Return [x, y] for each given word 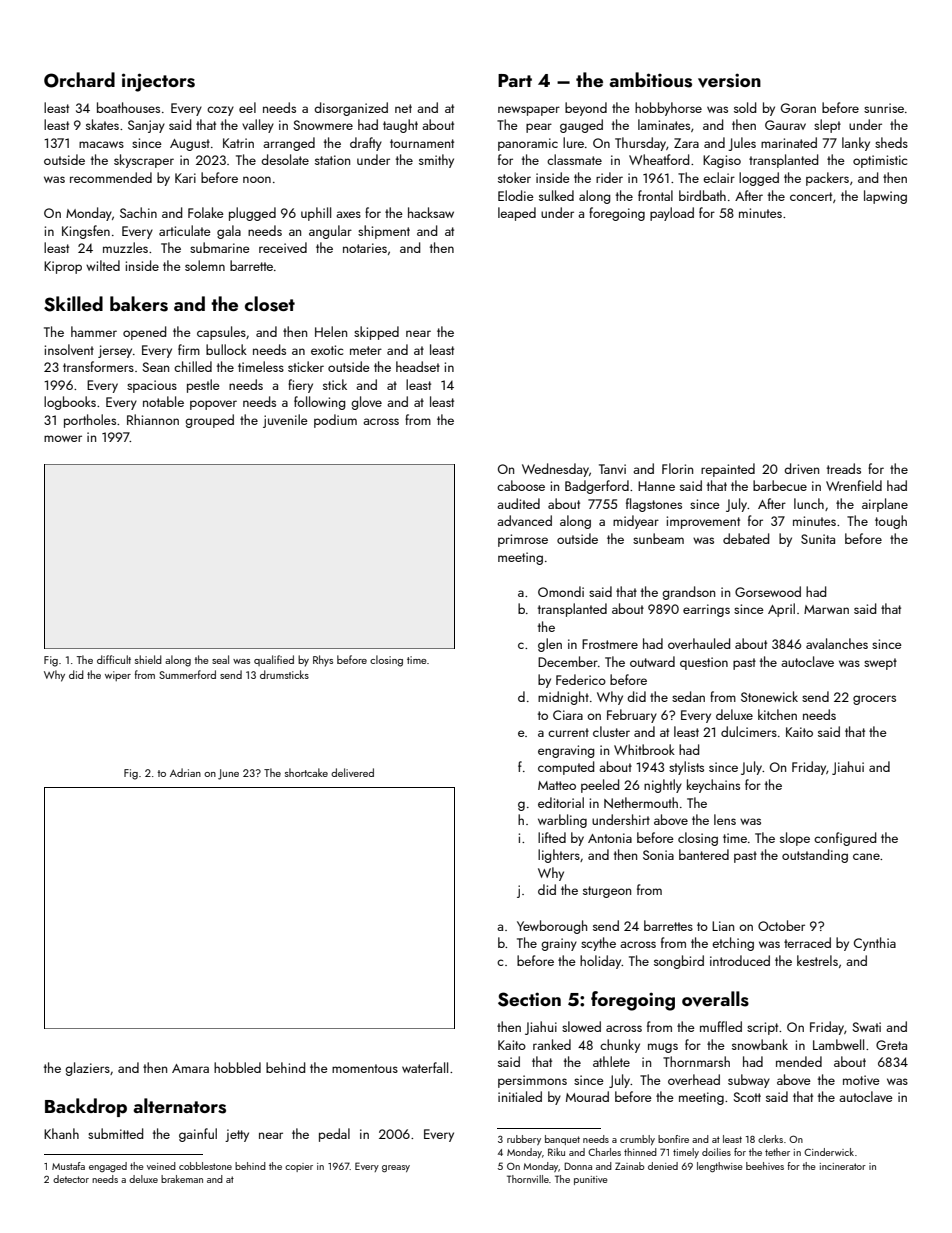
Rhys [323, 661]
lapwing [885, 197]
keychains [713, 786]
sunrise [884, 108]
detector [71, 1179]
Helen [331, 331]
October [781, 925]
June [228, 774]
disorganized [351, 109]
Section [529, 999]
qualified [274, 660]
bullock [226, 349]
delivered [352, 772]
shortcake [306, 772]
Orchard [79, 80]
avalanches [837, 643]
